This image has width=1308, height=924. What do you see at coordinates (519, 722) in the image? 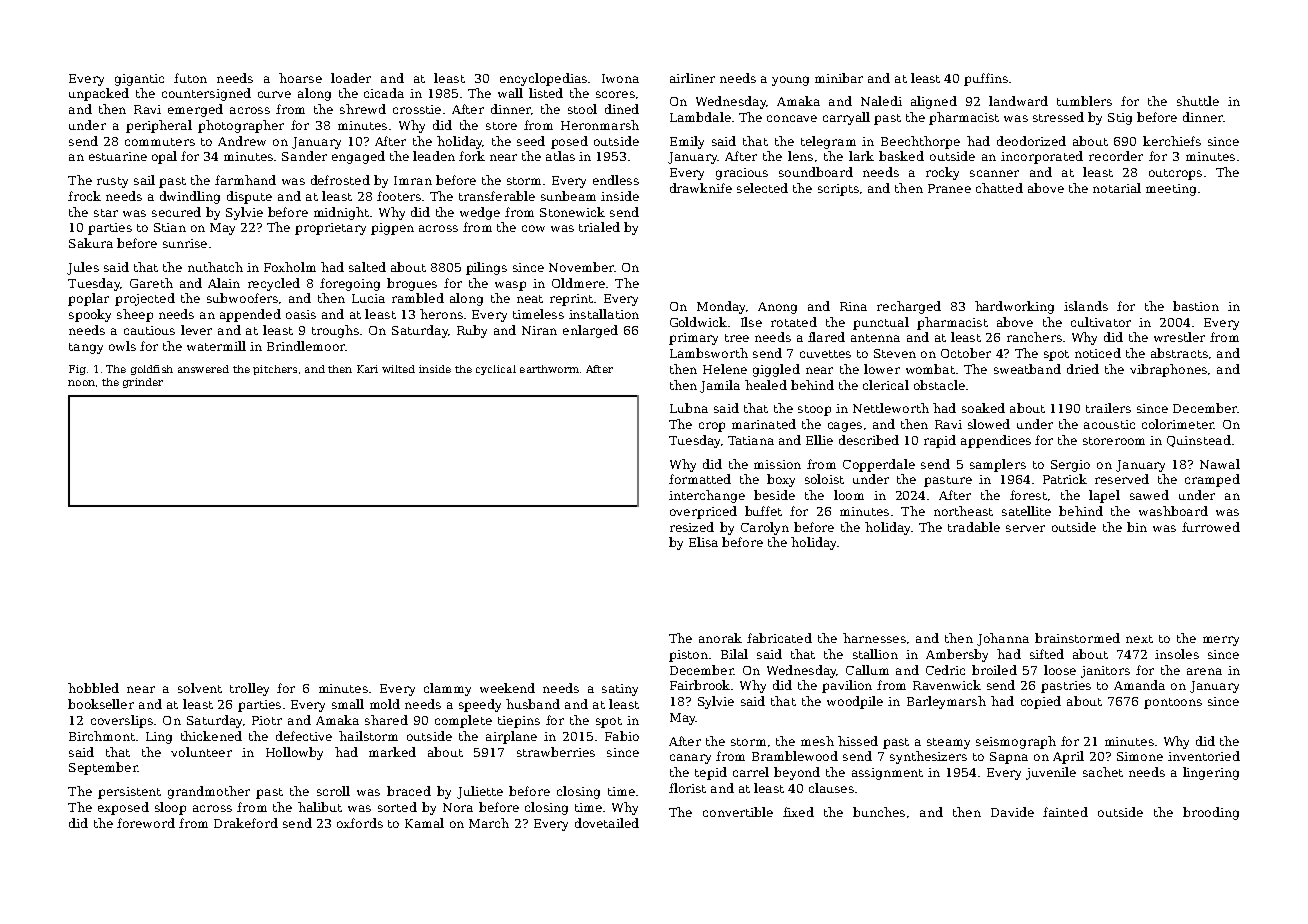
I see `tiepins` at bounding box center [519, 722].
